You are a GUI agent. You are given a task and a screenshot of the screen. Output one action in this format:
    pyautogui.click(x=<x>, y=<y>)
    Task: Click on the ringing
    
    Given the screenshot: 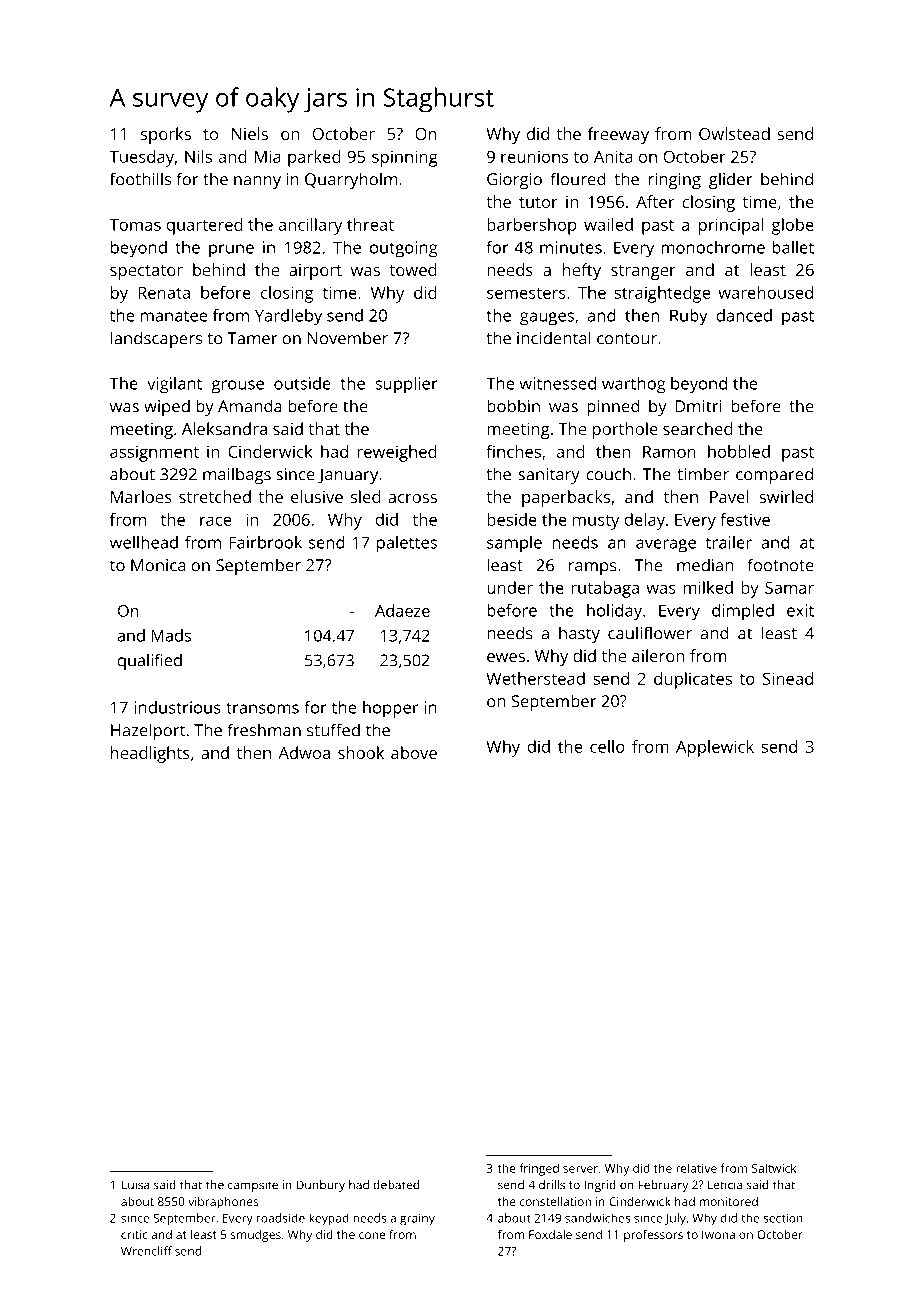 What is the action you would take?
    pyautogui.click(x=674, y=181)
